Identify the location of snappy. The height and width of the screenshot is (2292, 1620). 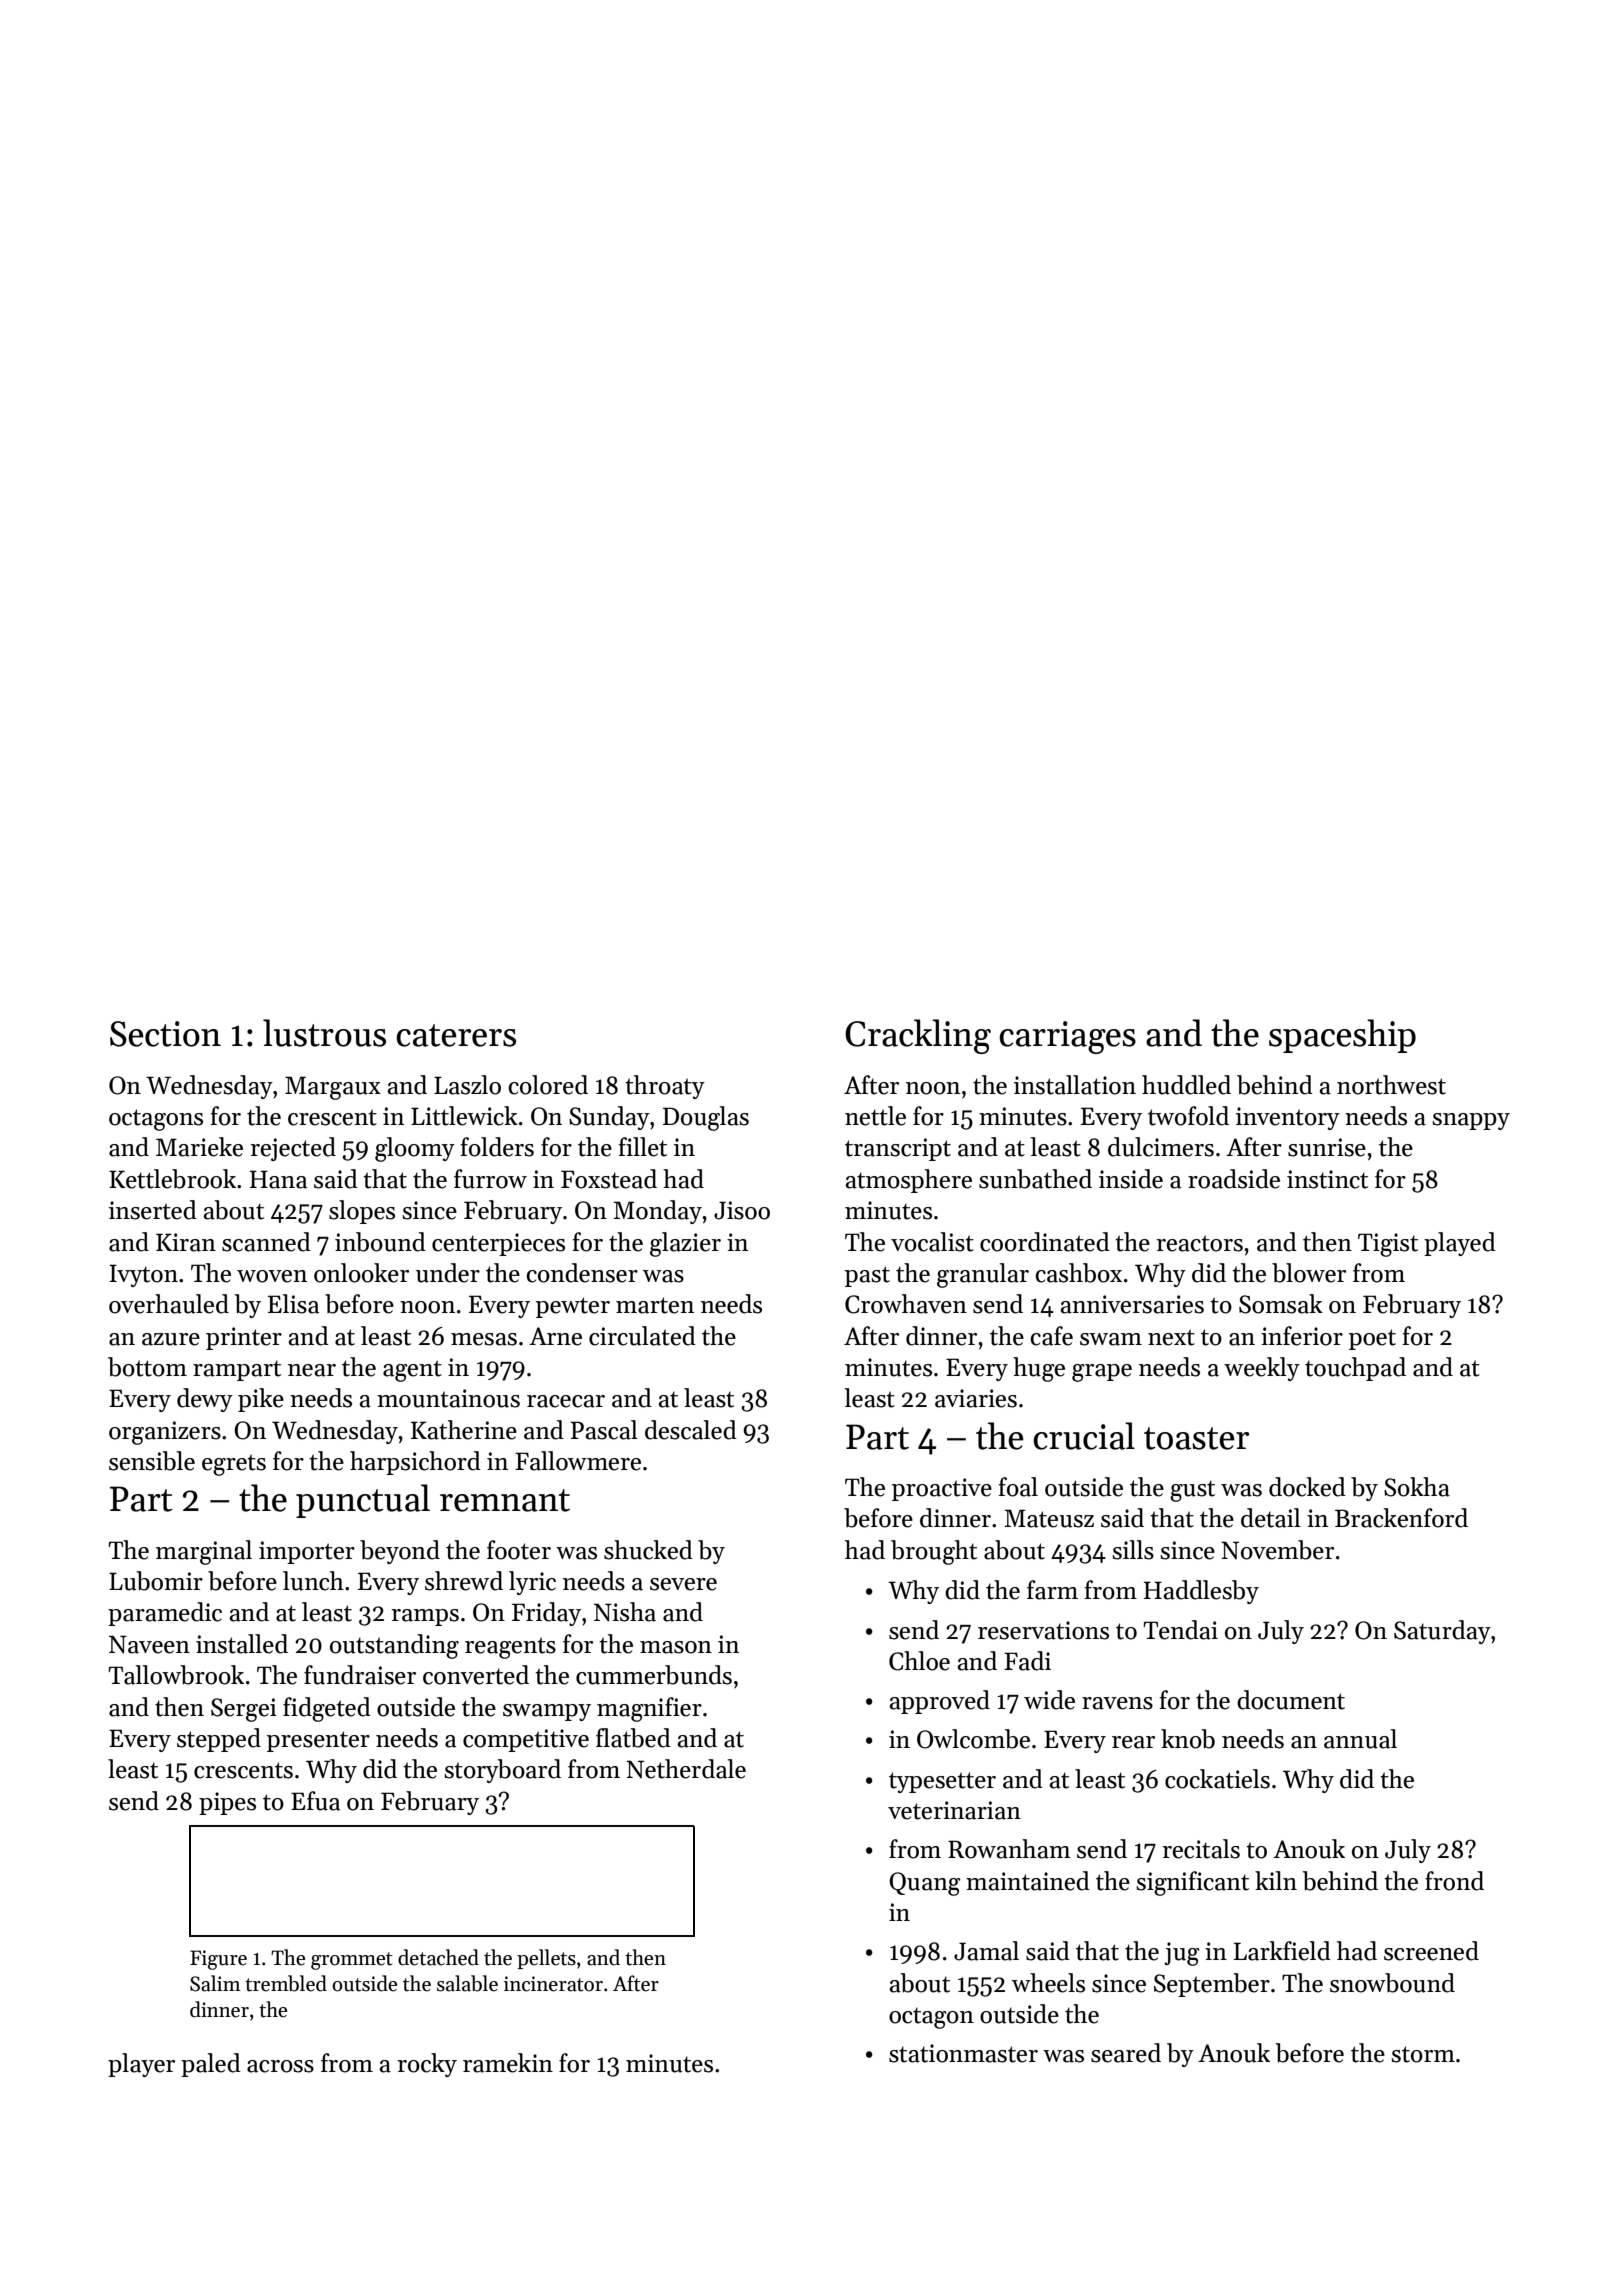
(1471, 1121).
